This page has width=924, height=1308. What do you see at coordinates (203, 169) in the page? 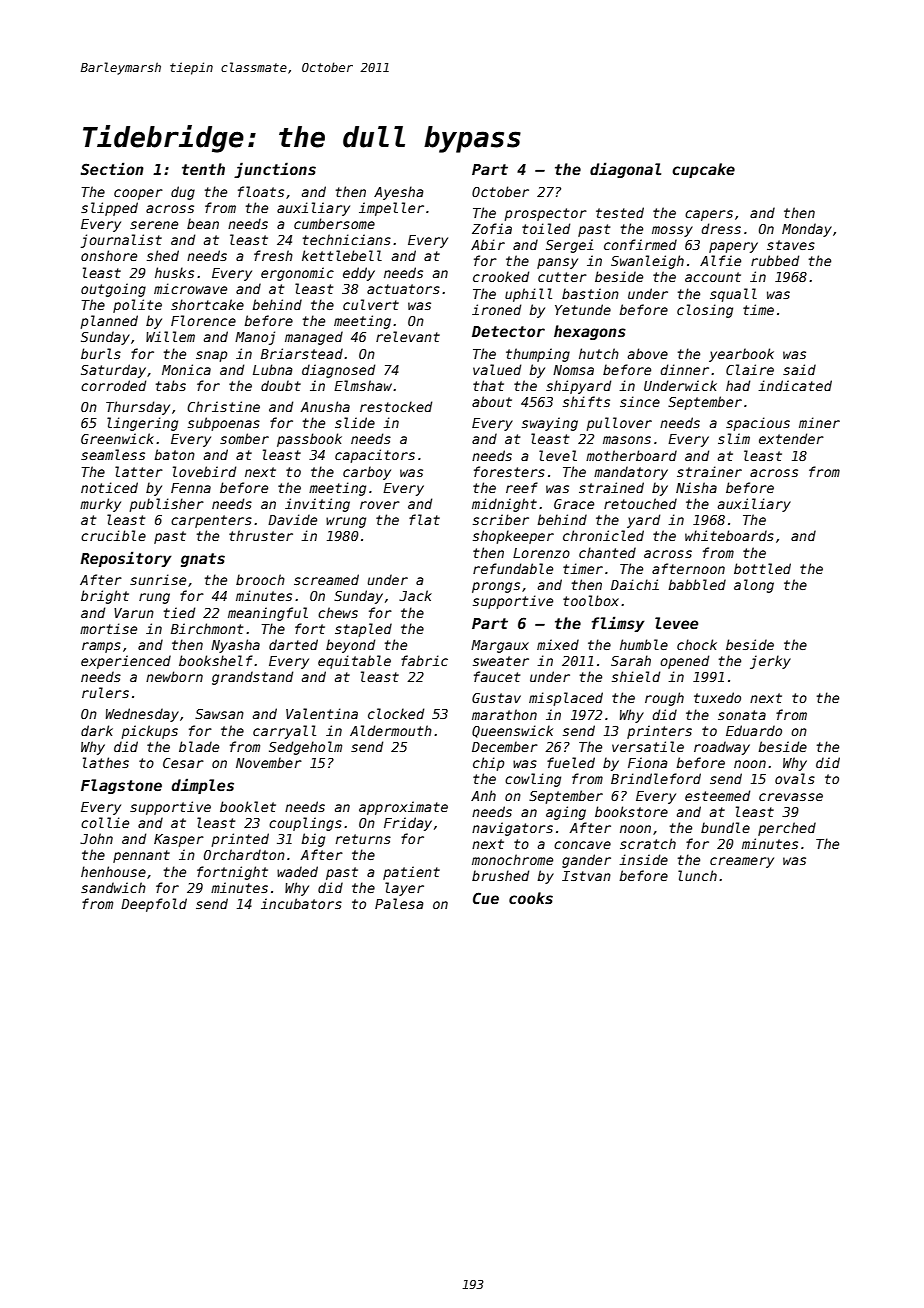
I see `tenth` at bounding box center [203, 169].
